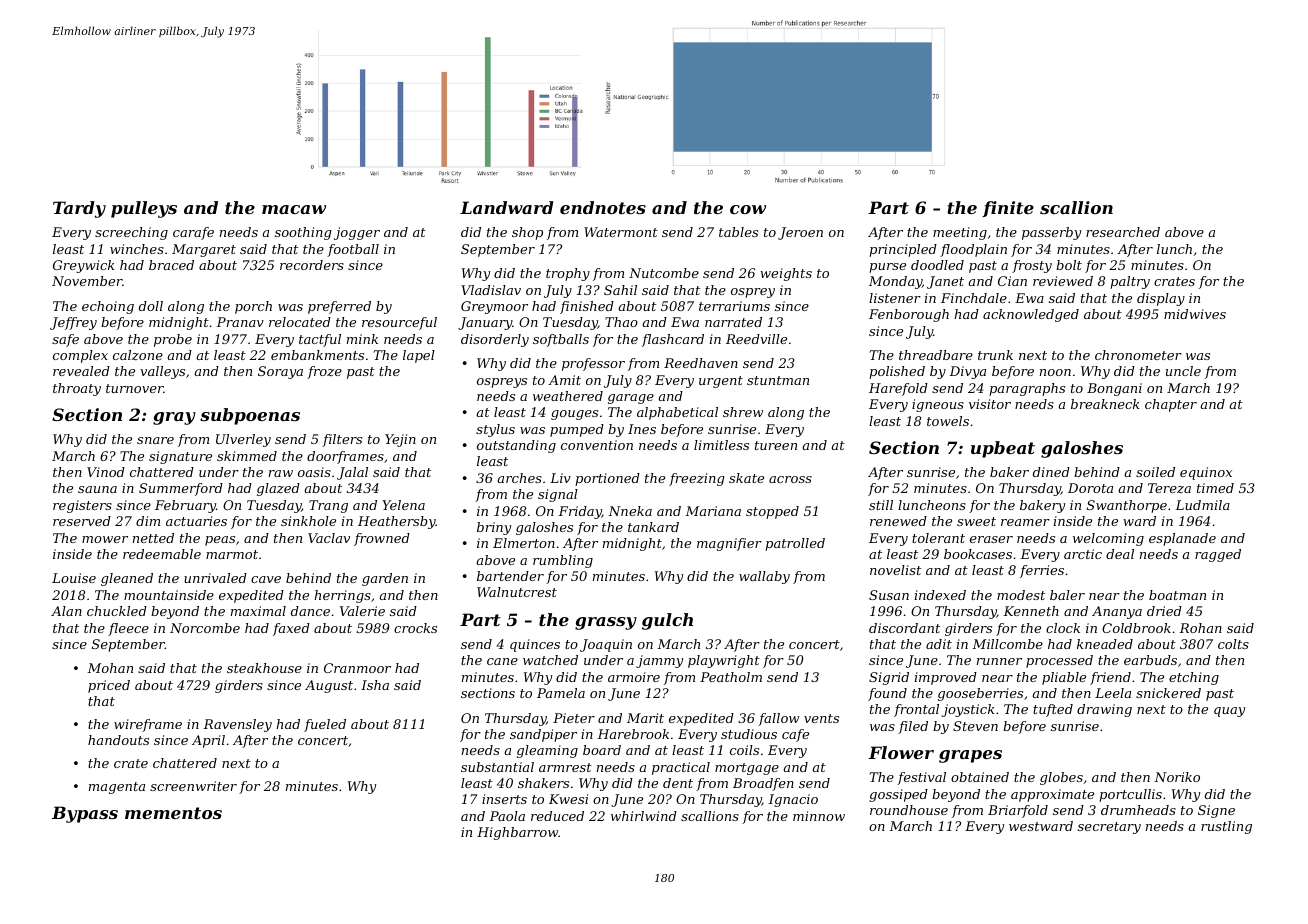 This screenshot has height=924, width=1308. I want to click on Vinod, so click(106, 472).
